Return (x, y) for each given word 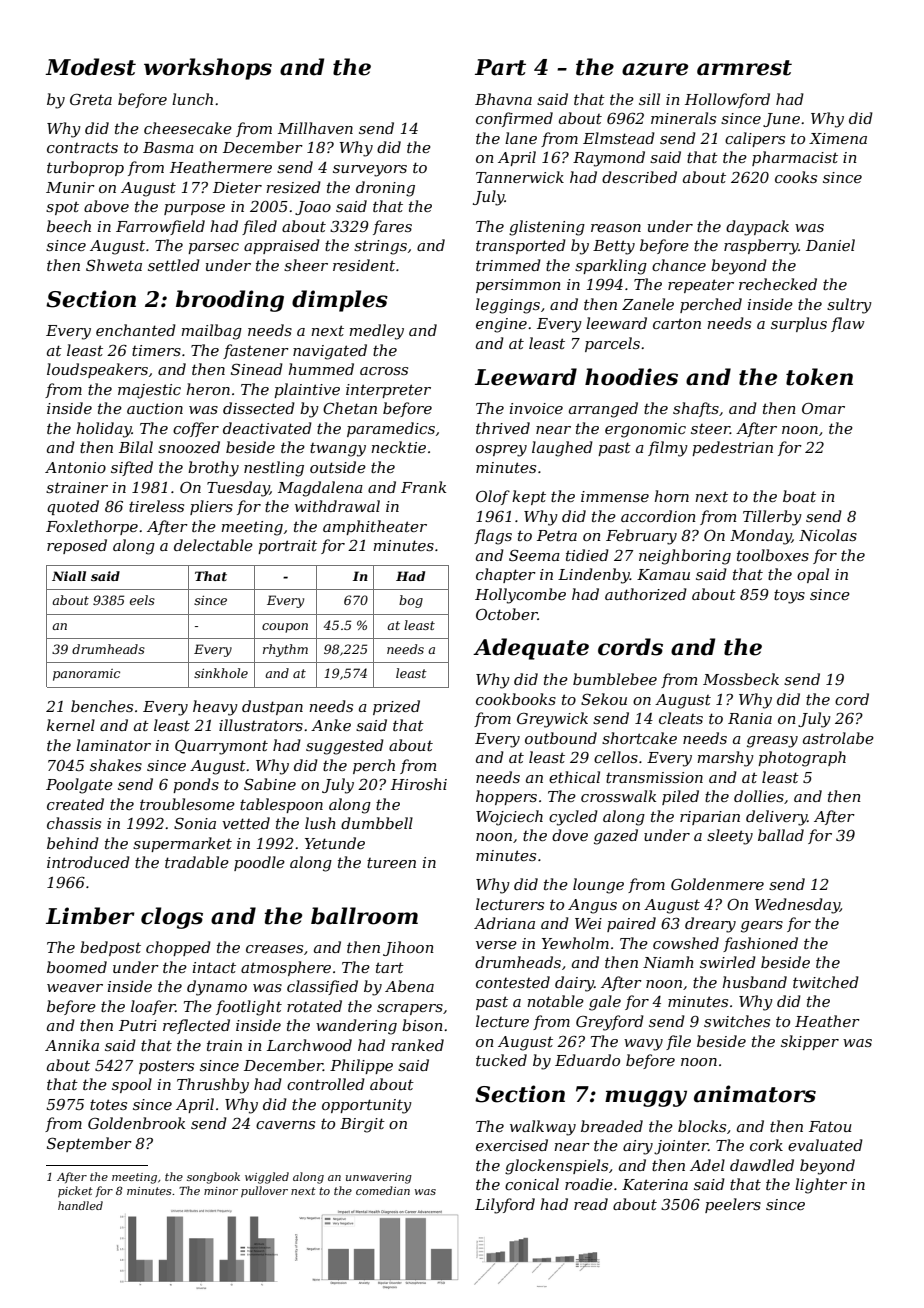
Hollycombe (520, 596)
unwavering (379, 1178)
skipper (810, 1042)
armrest (744, 68)
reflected (196, 1026)
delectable (213, 545)
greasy (772, 742)
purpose (194, 209)
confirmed (514, 119)
